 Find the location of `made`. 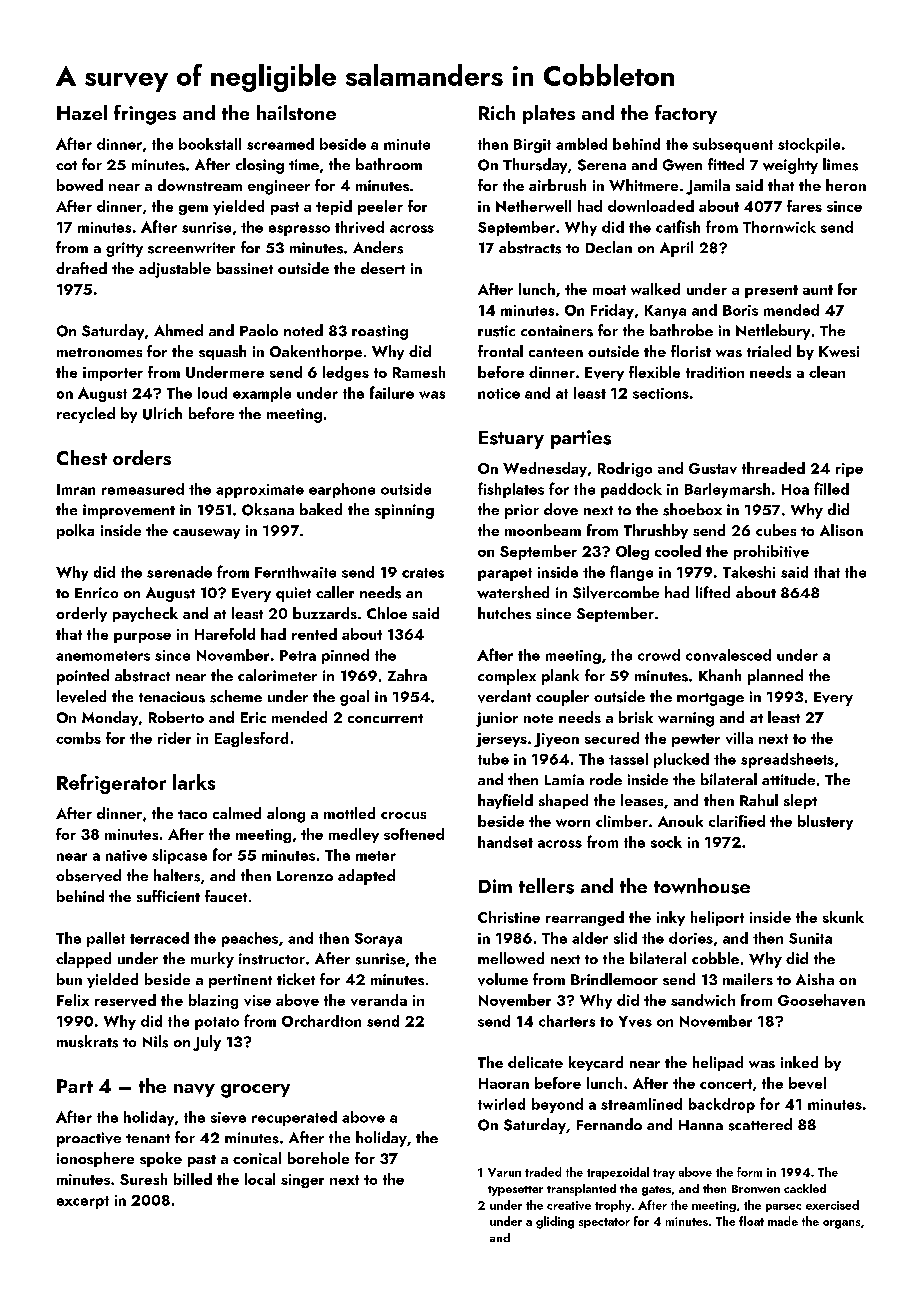

made is located at coordinates (783, 1221).
